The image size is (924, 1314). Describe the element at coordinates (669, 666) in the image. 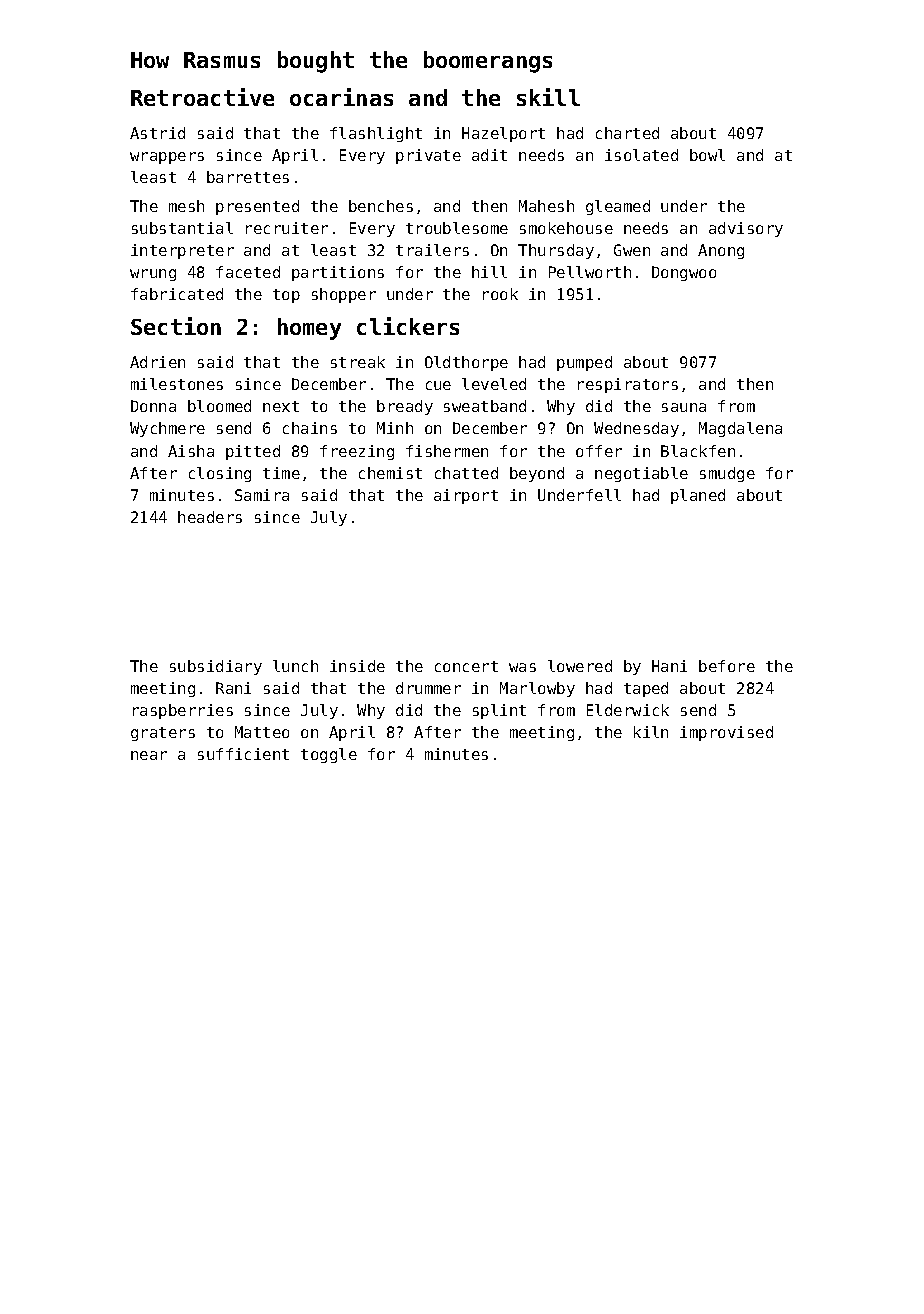

I see `Hani` at that location.
